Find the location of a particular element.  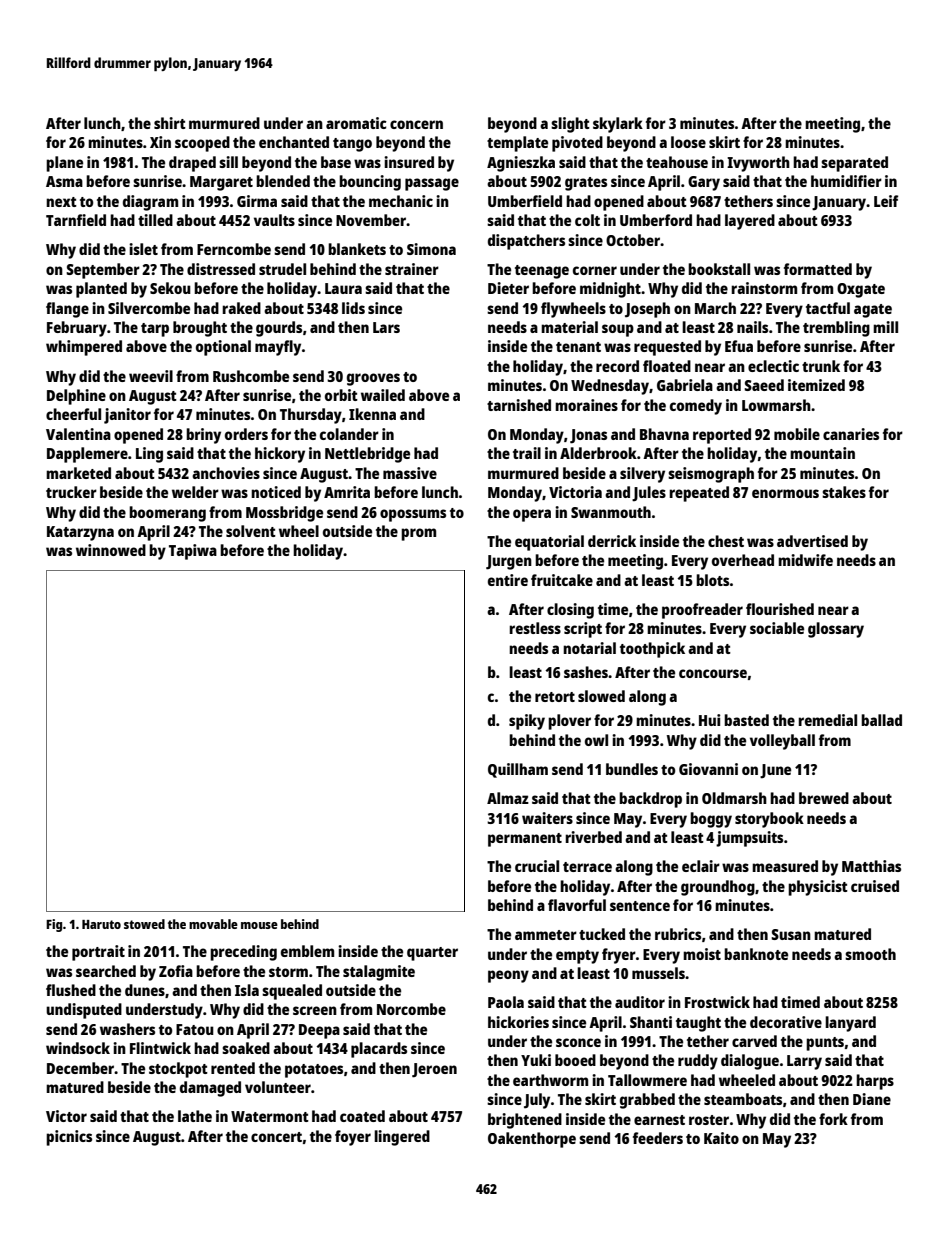

stowed is located at coordinates (144, 924).
